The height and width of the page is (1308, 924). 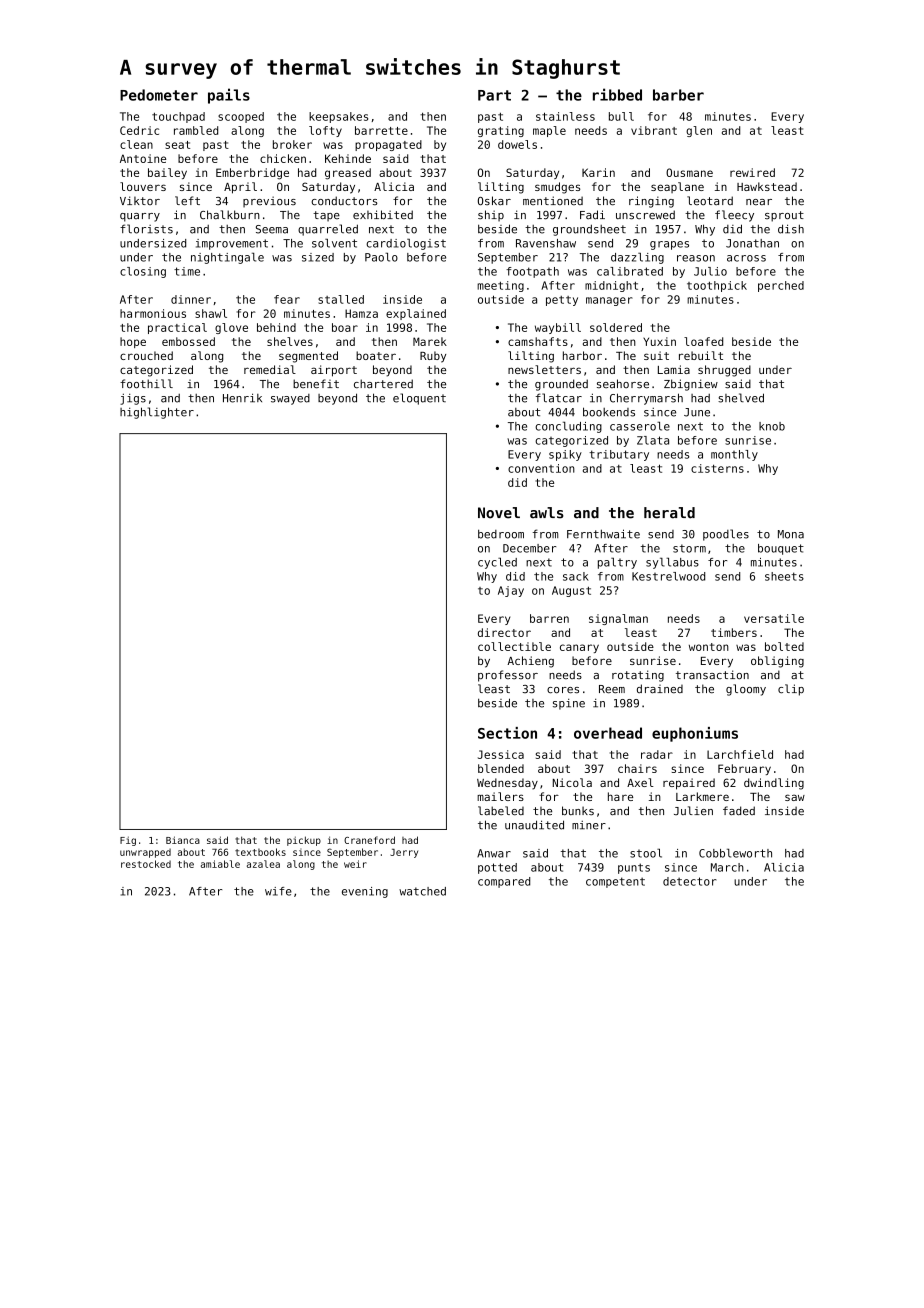 I want to click on Pedometer, so click(x=159, y=95).
